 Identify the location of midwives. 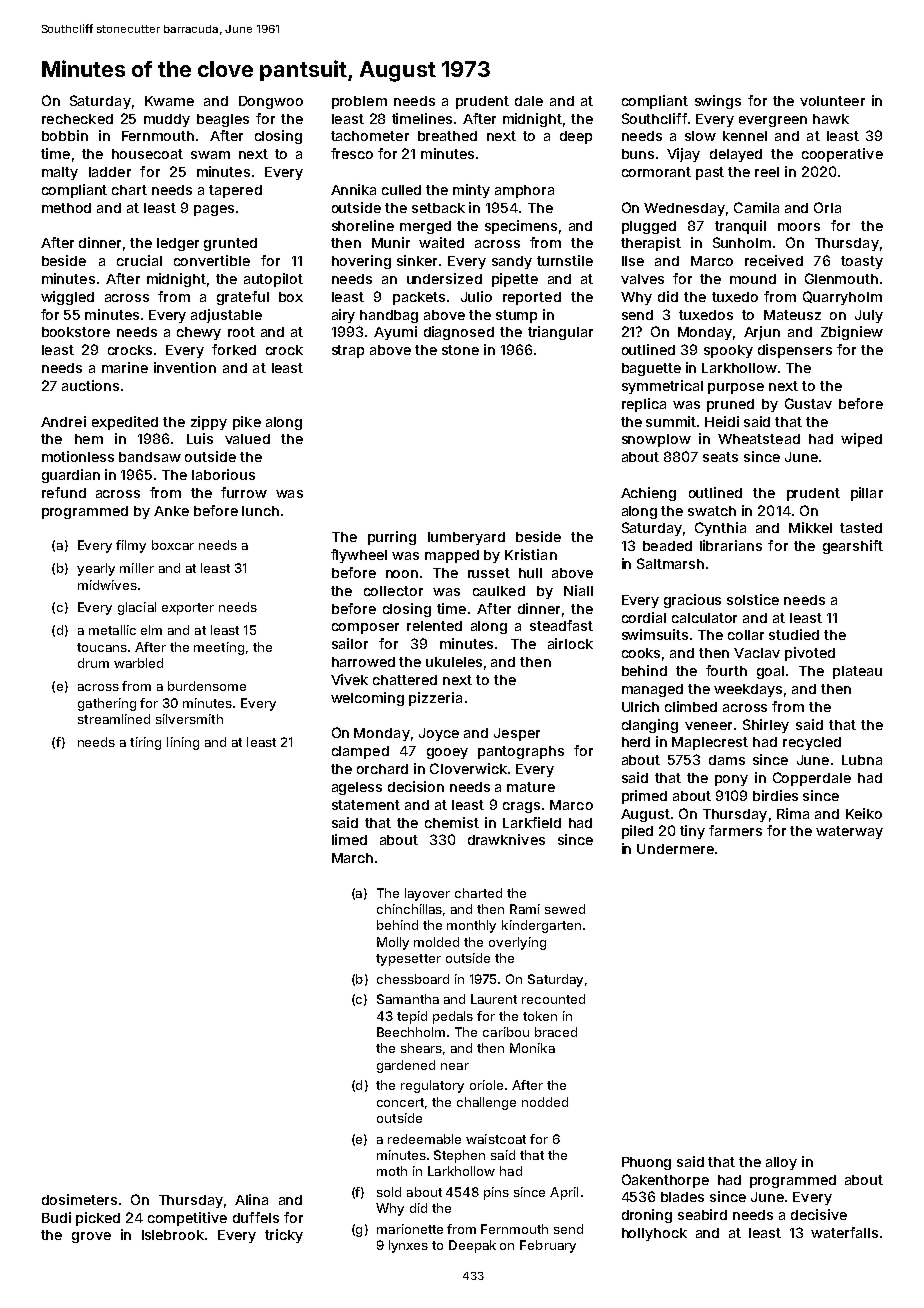
(107, 585).
